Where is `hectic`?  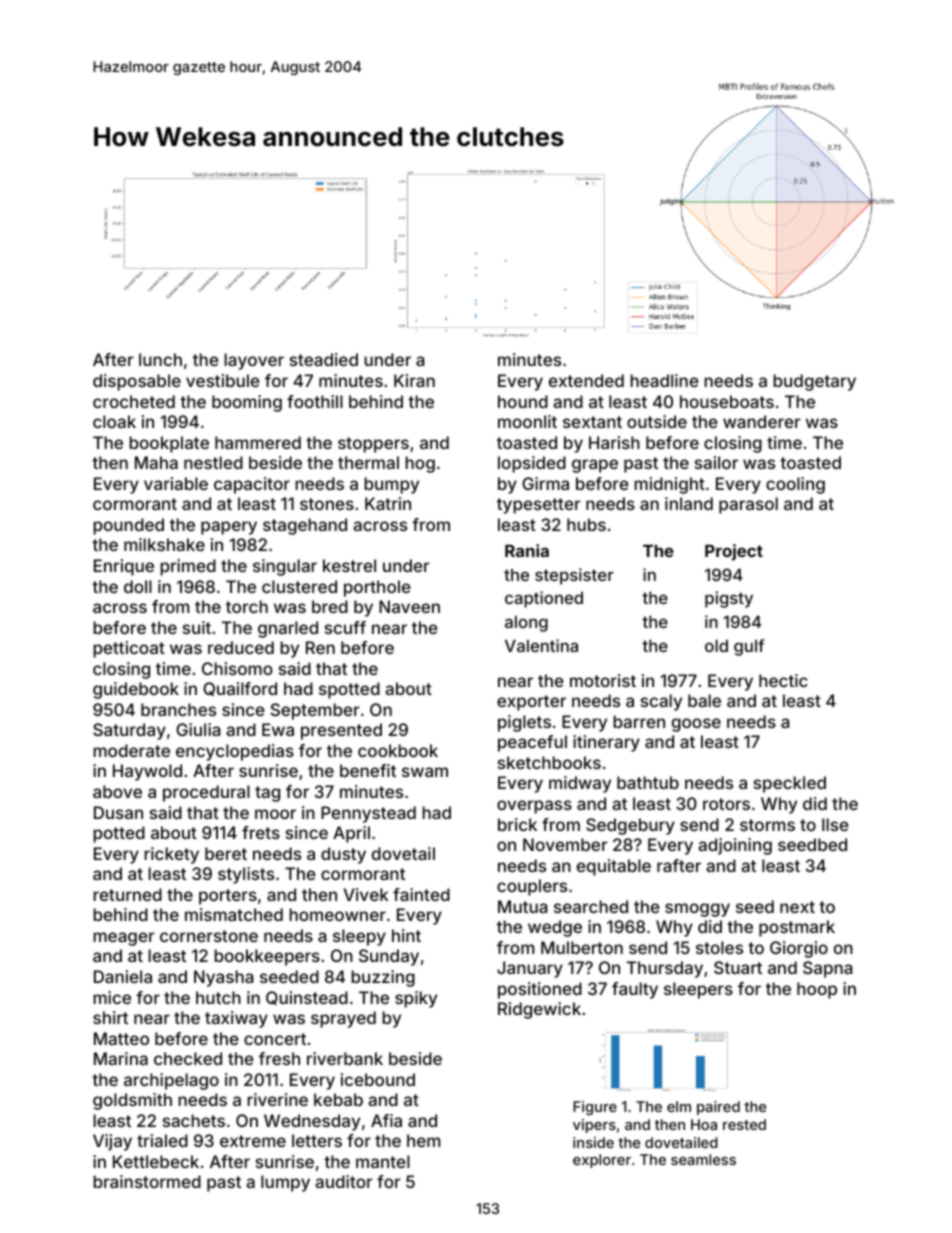
hectic is located at coordinates (783, 680).
